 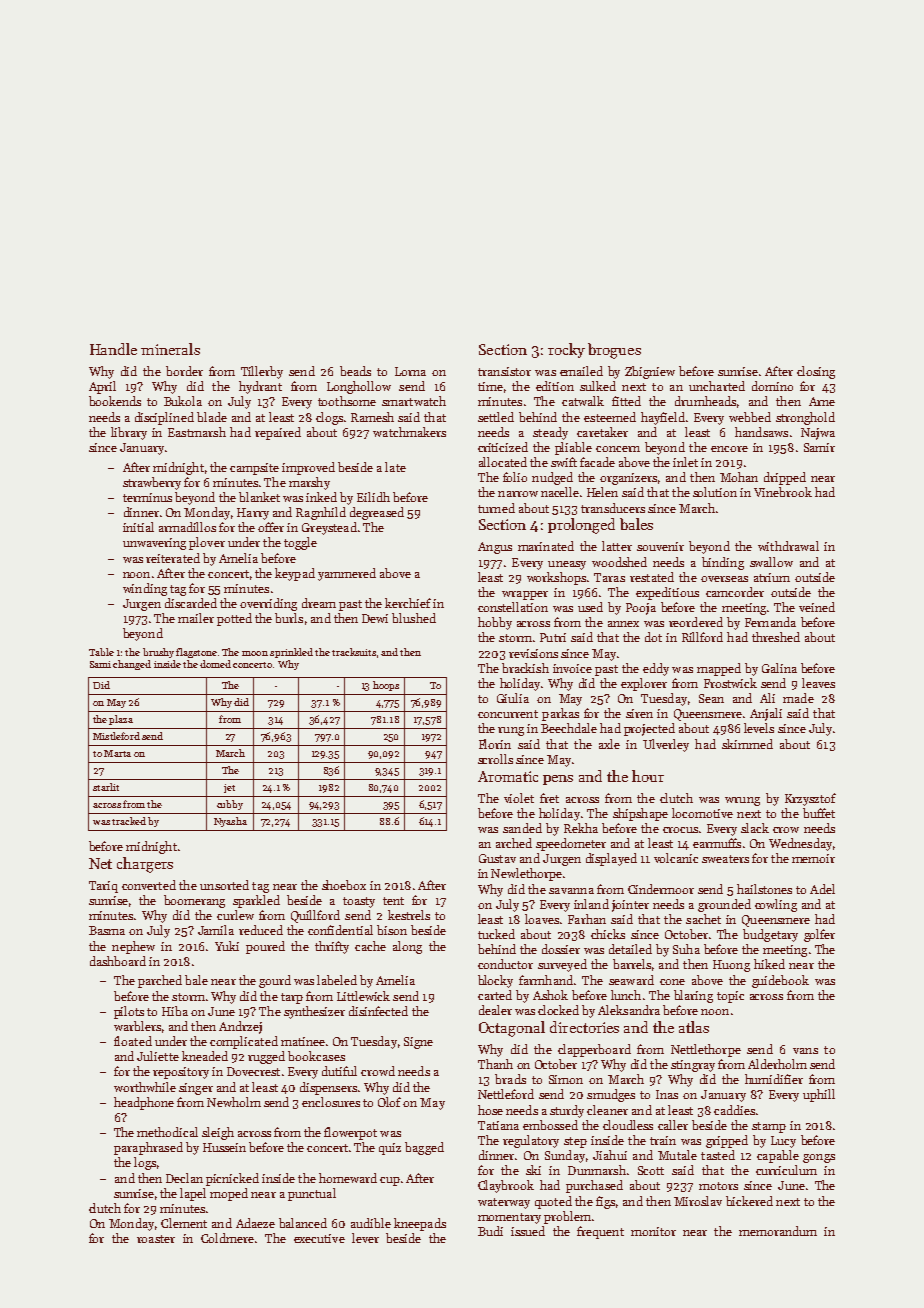 What do you see at coordinates (724, 905) in the page?
I see `grounded` at bounding box center [724, 905].
